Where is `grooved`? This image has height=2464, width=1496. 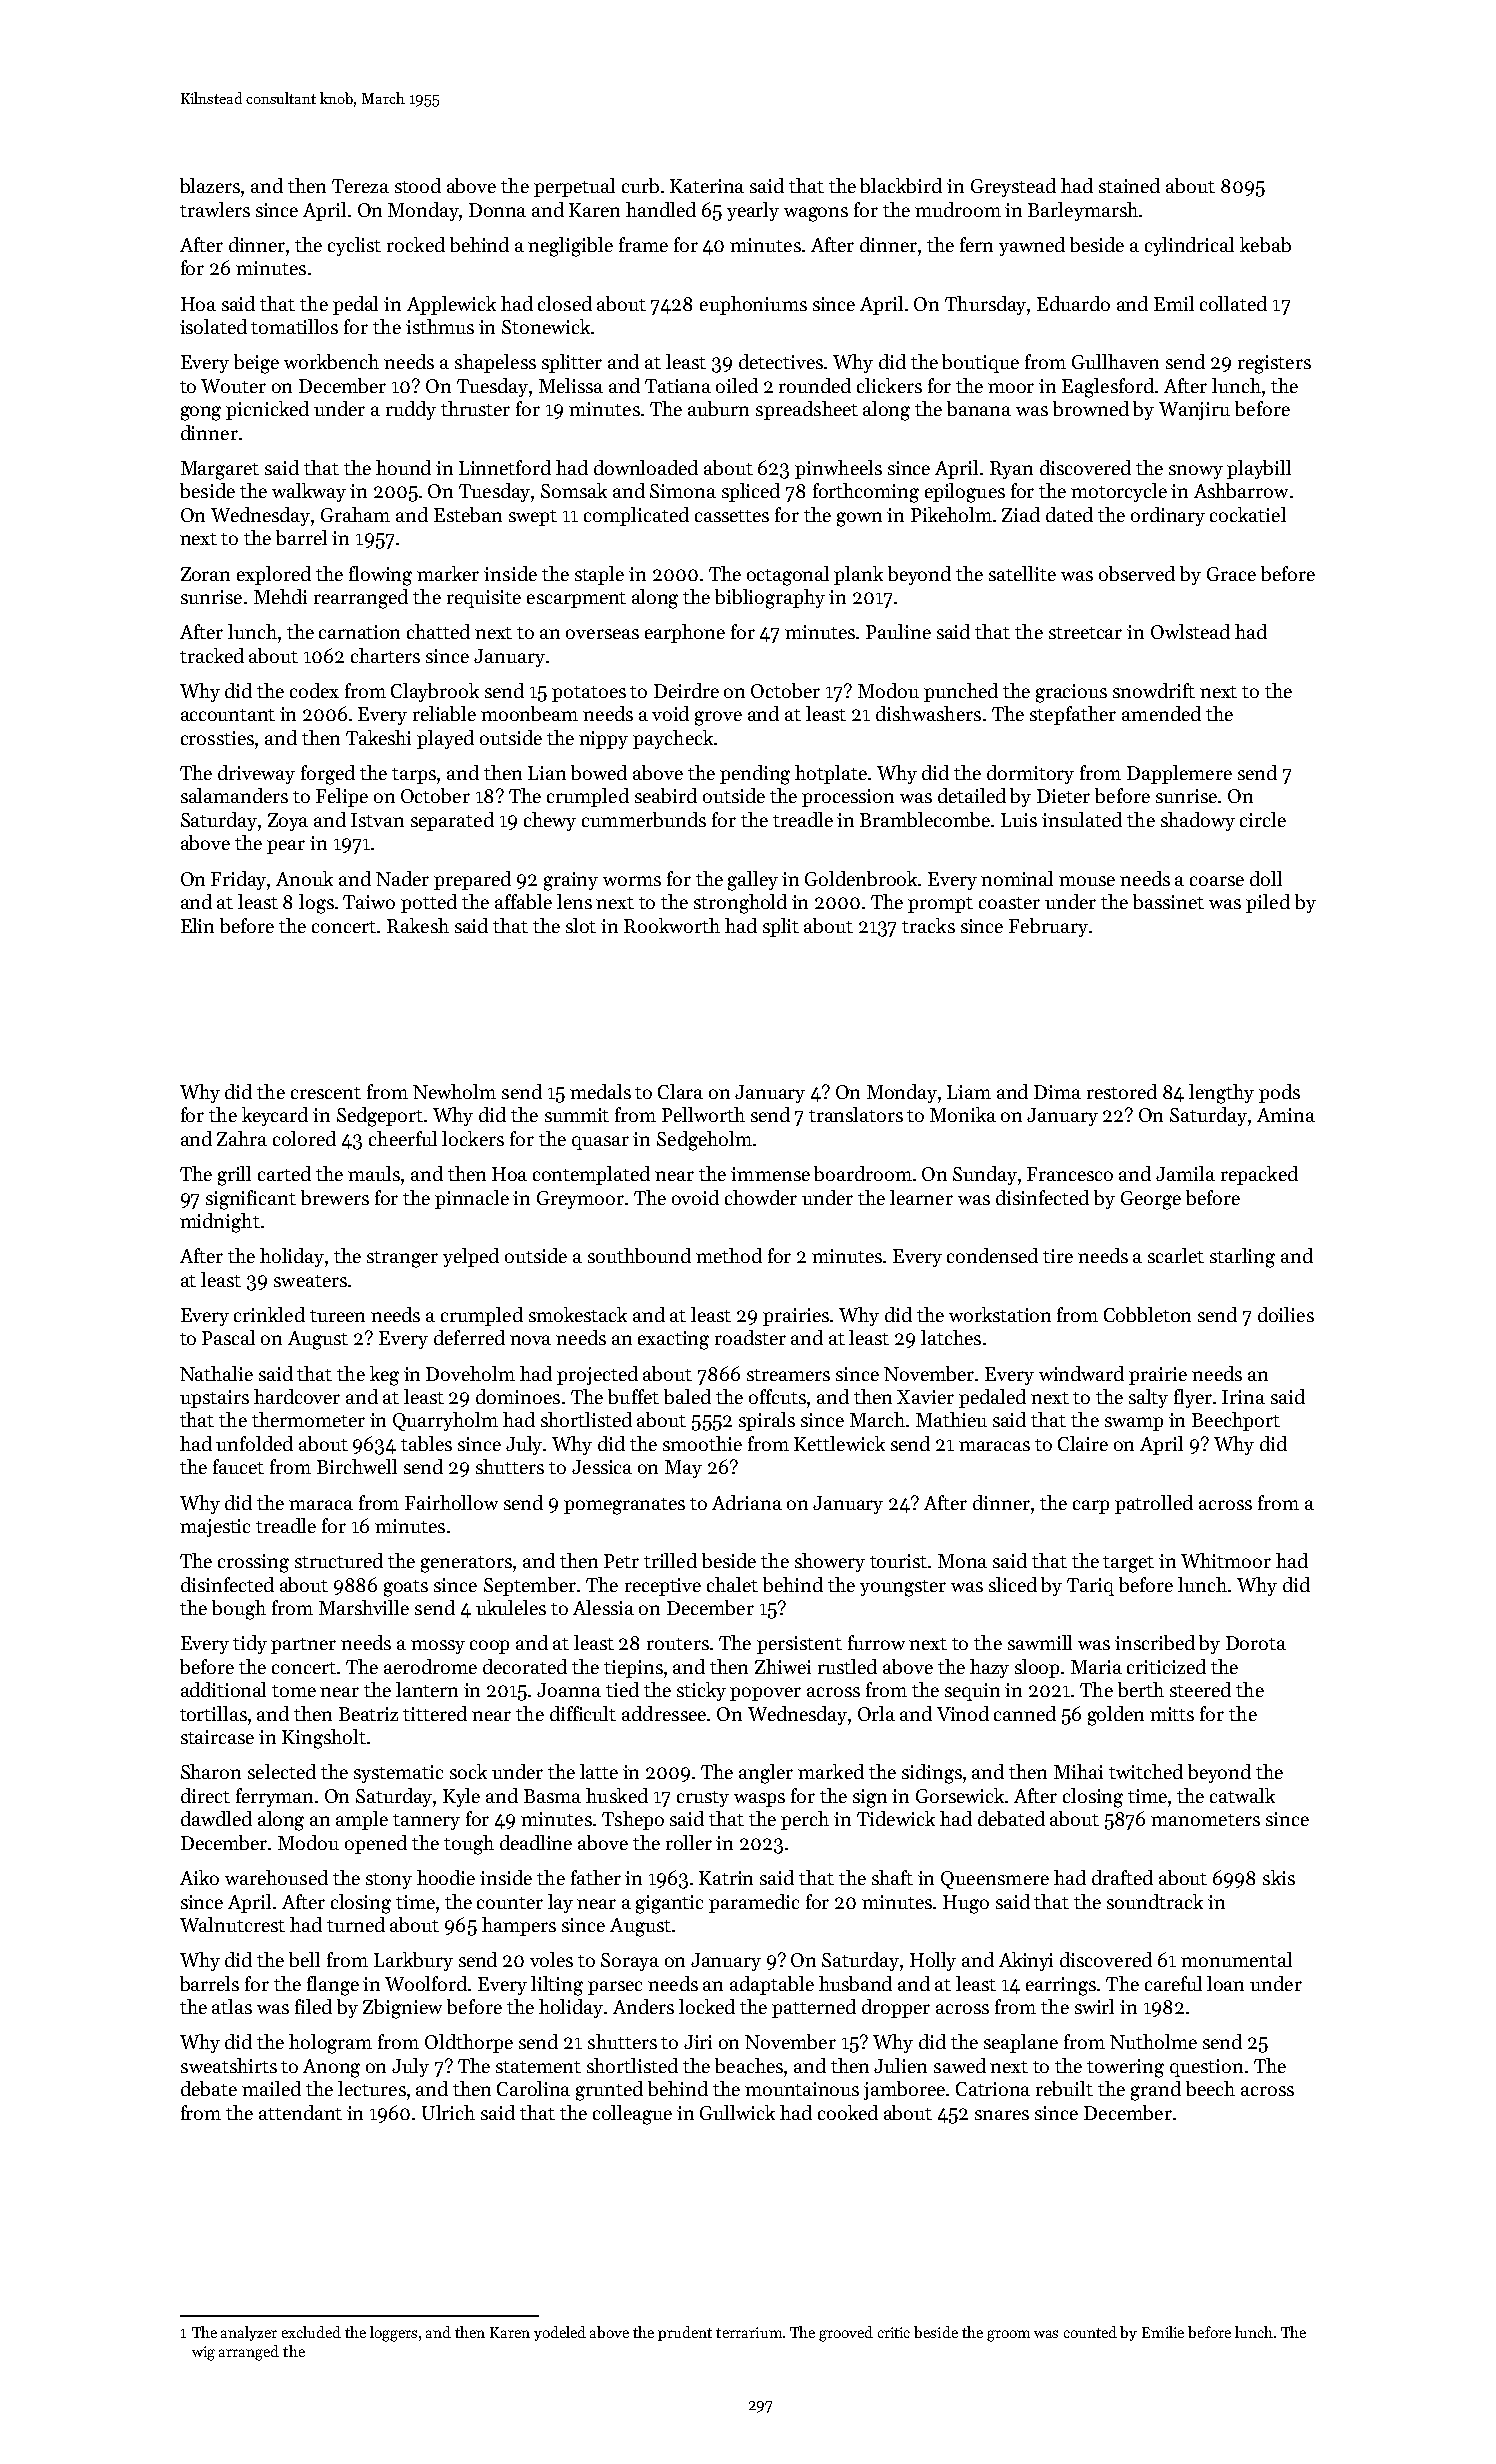 grooved is located at coordinates (846, 2334).
